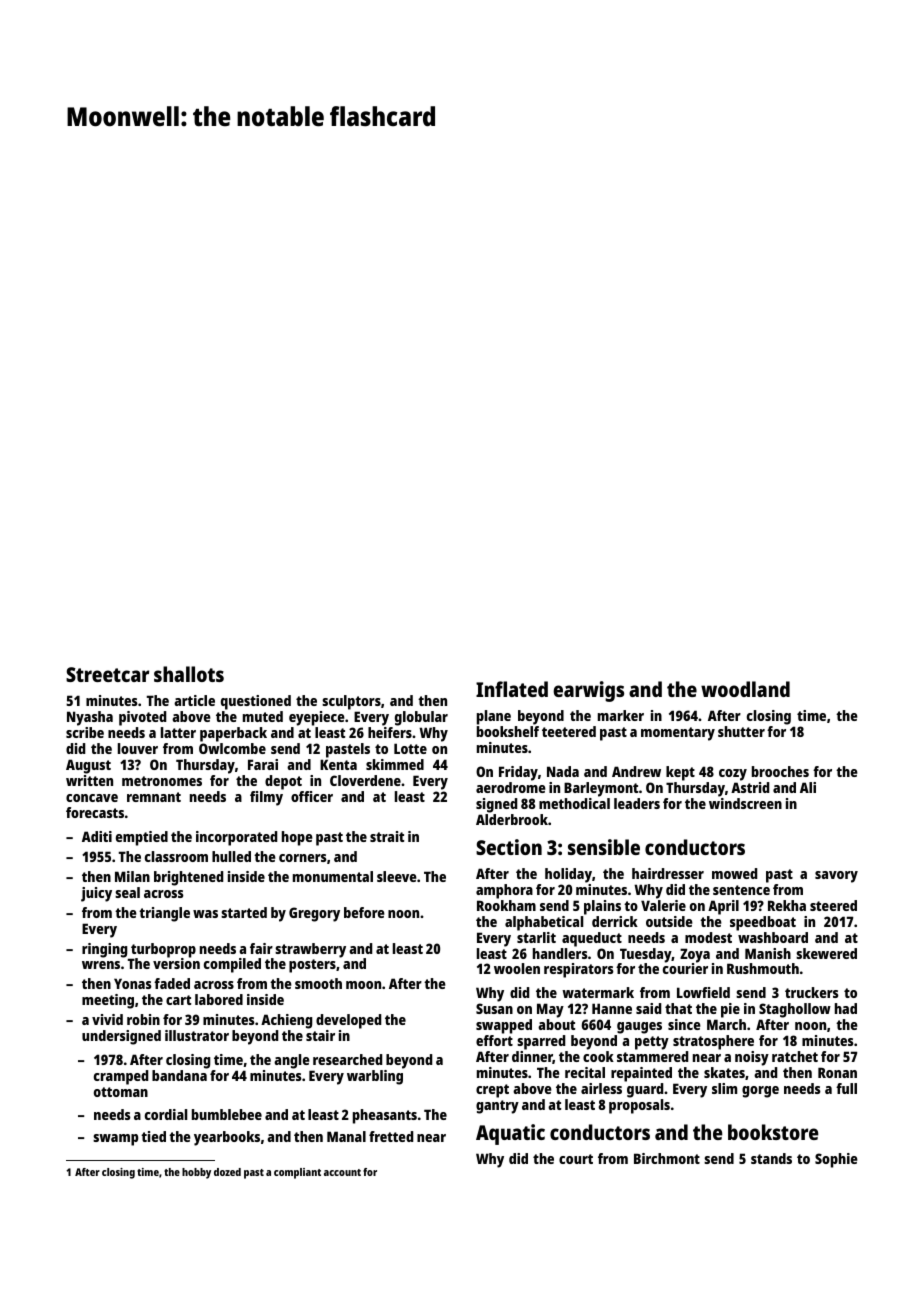 The height and width of the screenshot is (1314, 924). Describe the element at coordinates (826, 953) in the screenshot. I see `skewered` at that location.
